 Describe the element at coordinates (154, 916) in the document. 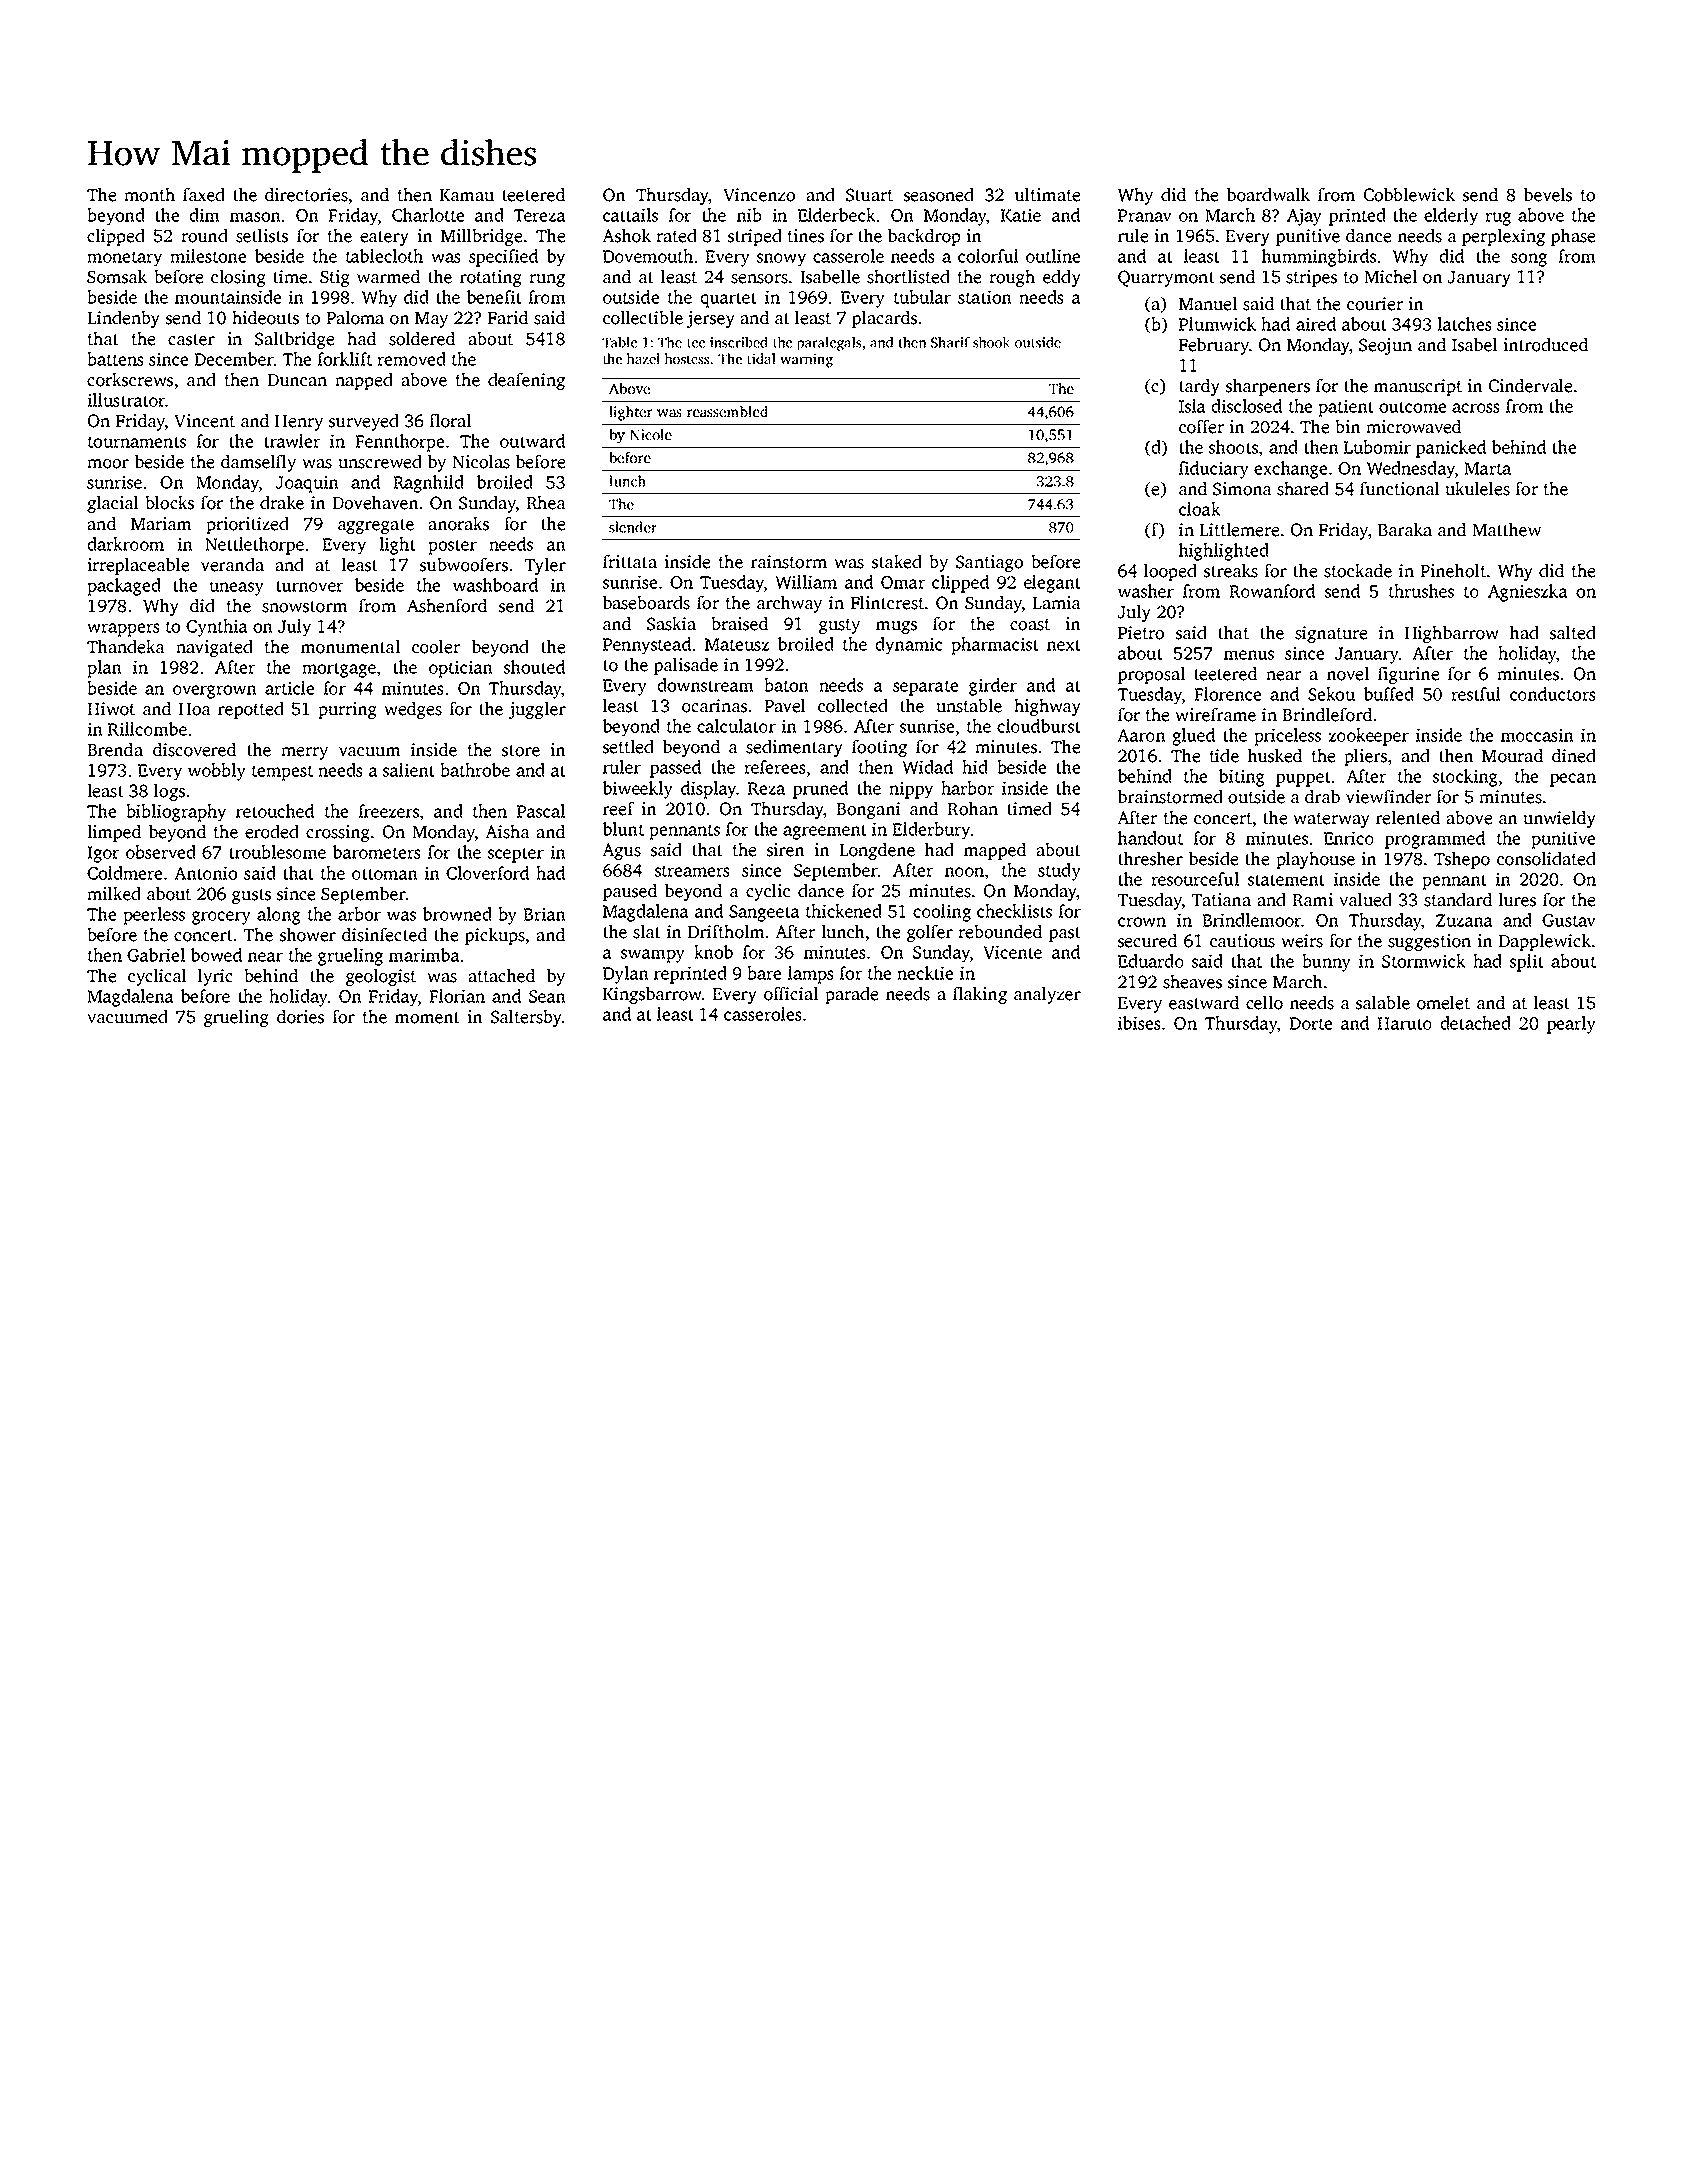

I see `peerless` at that location.
